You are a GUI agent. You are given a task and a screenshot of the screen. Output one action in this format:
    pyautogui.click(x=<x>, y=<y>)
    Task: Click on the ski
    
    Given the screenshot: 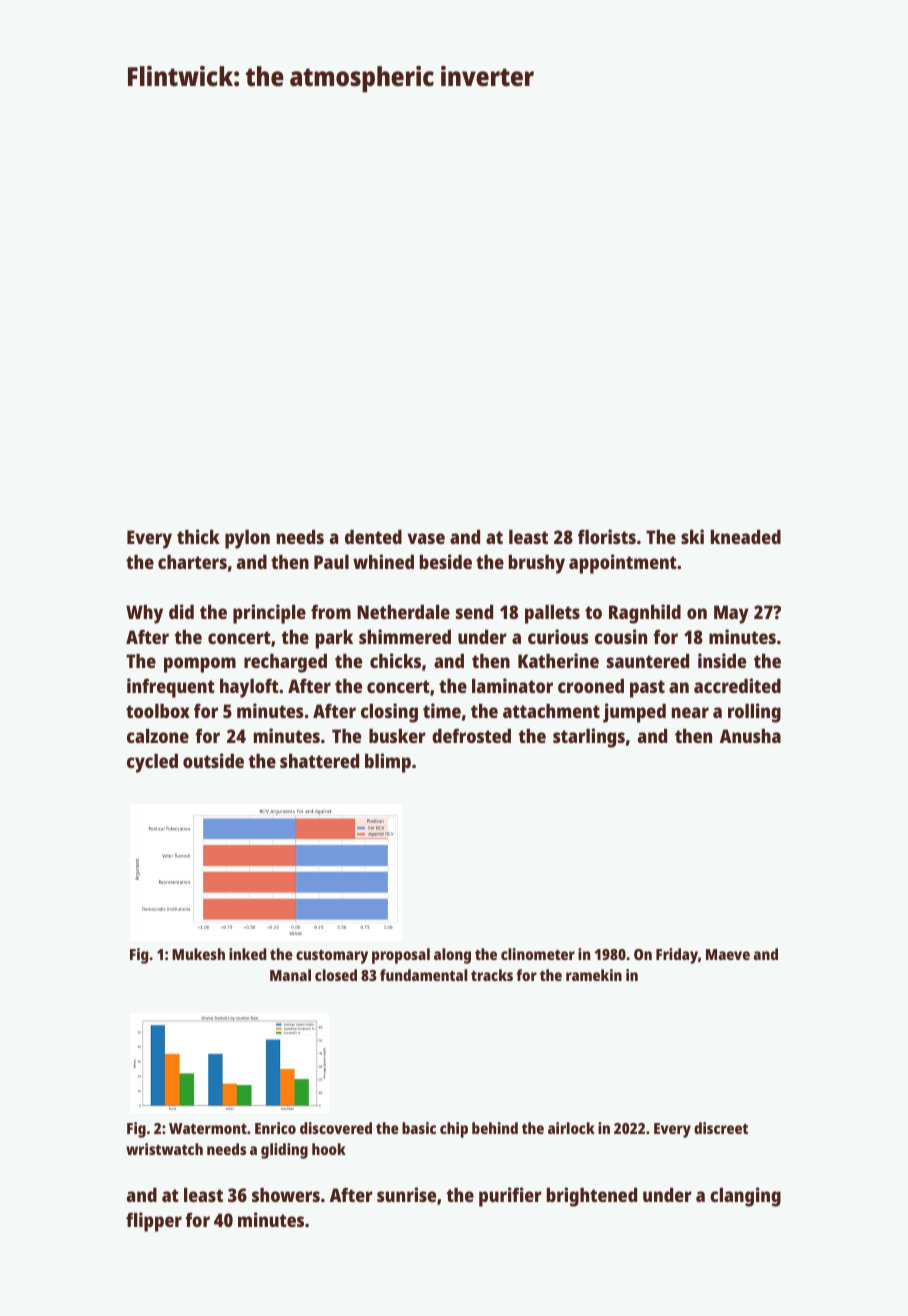 What is the action you would take?
    pyautogui.click(x=692, y=536)
